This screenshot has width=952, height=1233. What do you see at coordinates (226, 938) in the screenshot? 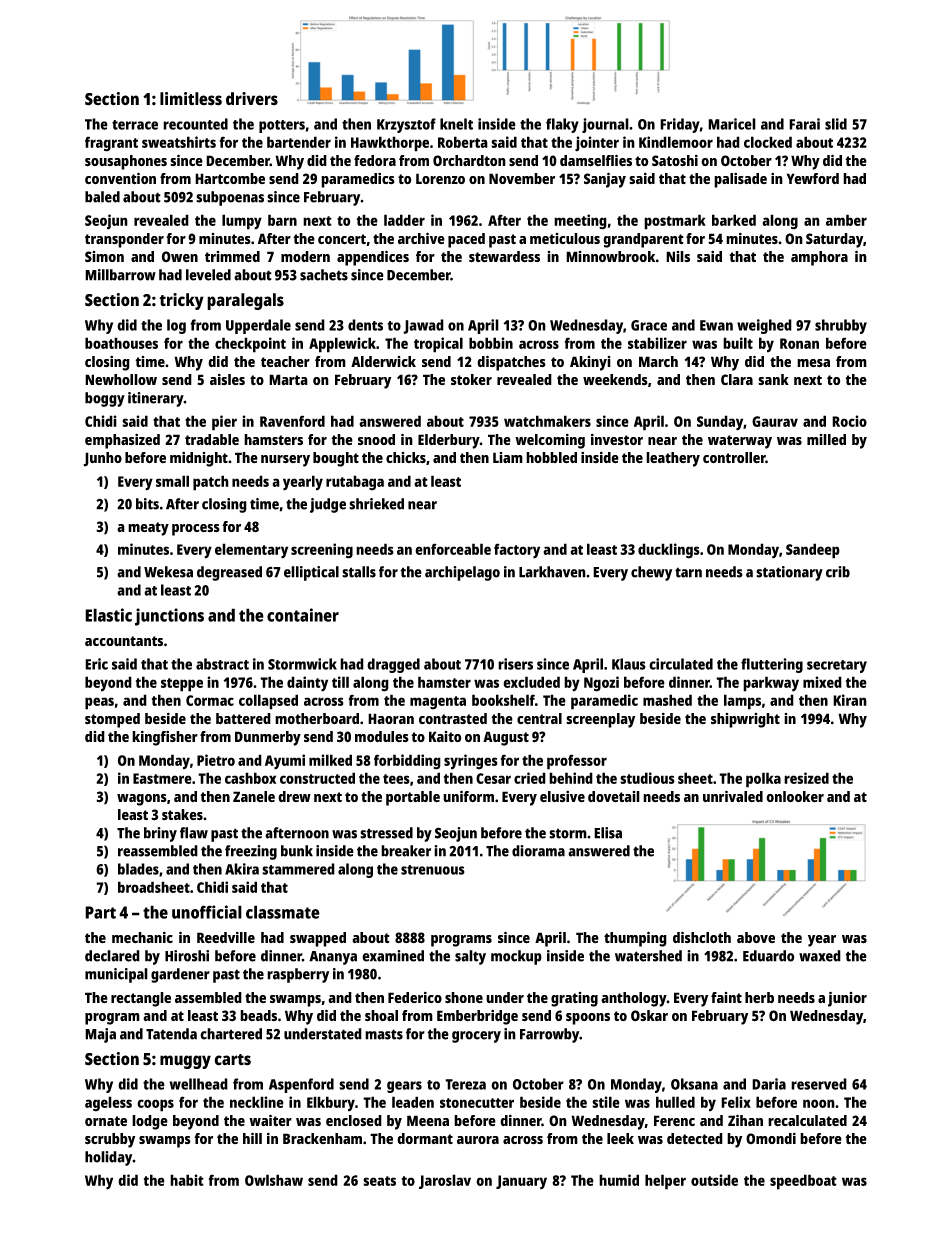
I see `Reedville` at bounding box center [226, 938].
